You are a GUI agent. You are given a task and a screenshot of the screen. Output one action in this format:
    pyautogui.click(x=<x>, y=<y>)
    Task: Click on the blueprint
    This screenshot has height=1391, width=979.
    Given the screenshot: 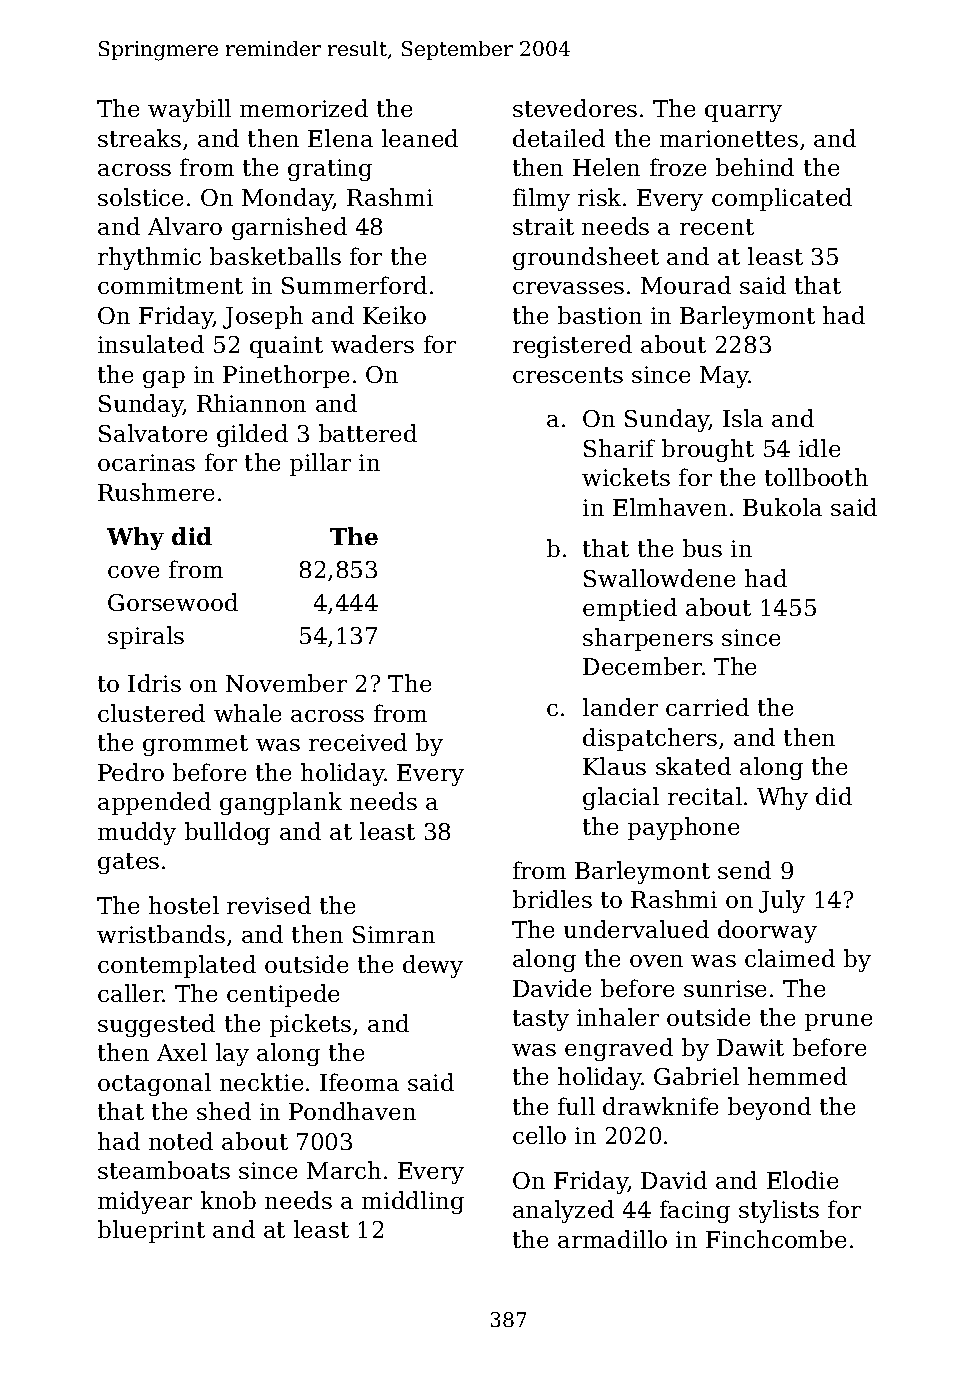 What is the action you would take?
    pyautogui.click(x=151, y=1231)
